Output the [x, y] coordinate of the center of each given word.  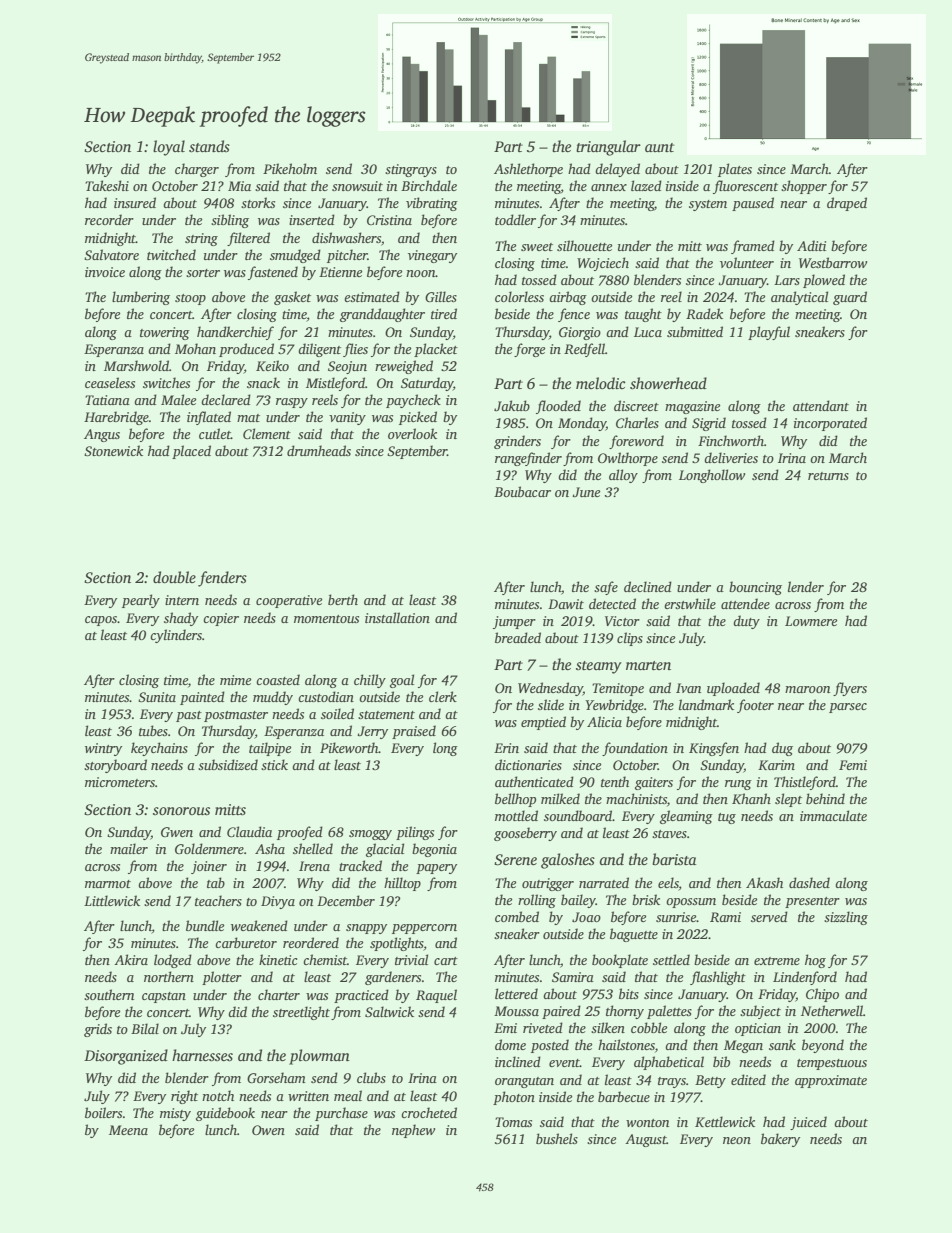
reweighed [404, 367]
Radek [704, 313]
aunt [659, 147]
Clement [267, 433]
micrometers [120, 782]
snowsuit [357, 186]
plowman [319, 1057]
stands [209, 146]
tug [727, 818]
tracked [360, 865]
